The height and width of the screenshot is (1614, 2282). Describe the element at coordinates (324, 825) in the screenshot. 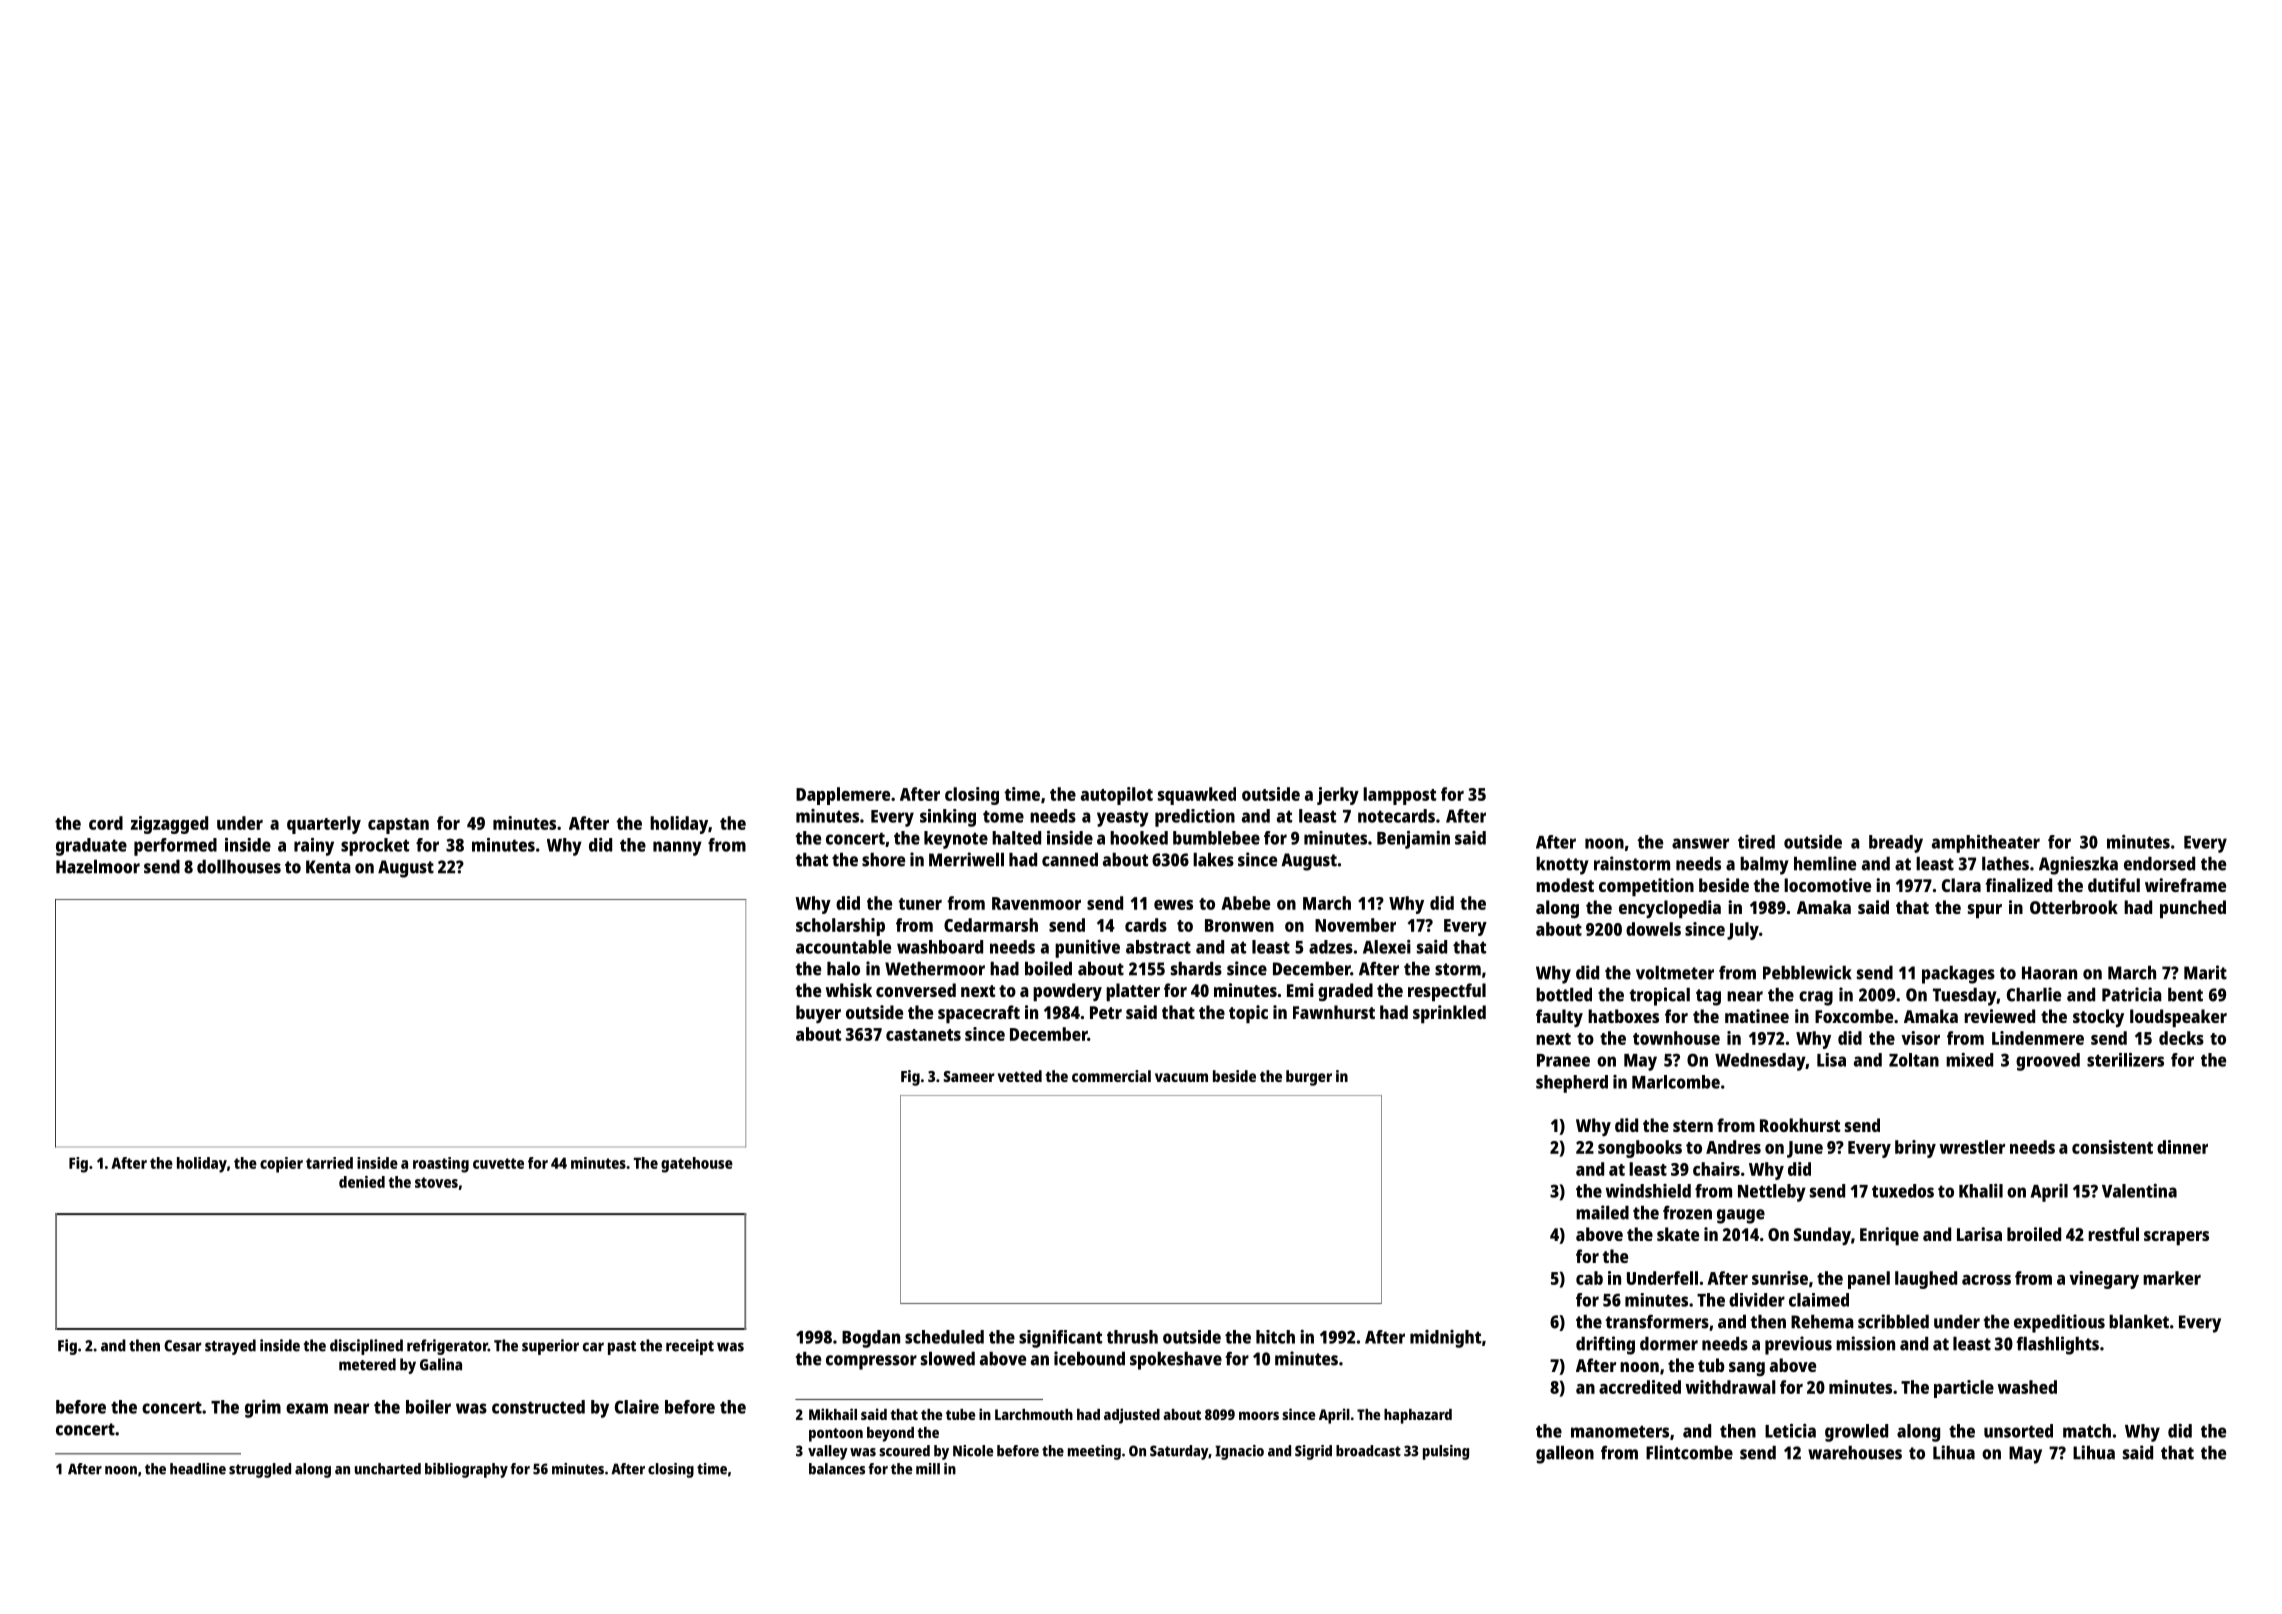

I see `quarterly` at that location.
